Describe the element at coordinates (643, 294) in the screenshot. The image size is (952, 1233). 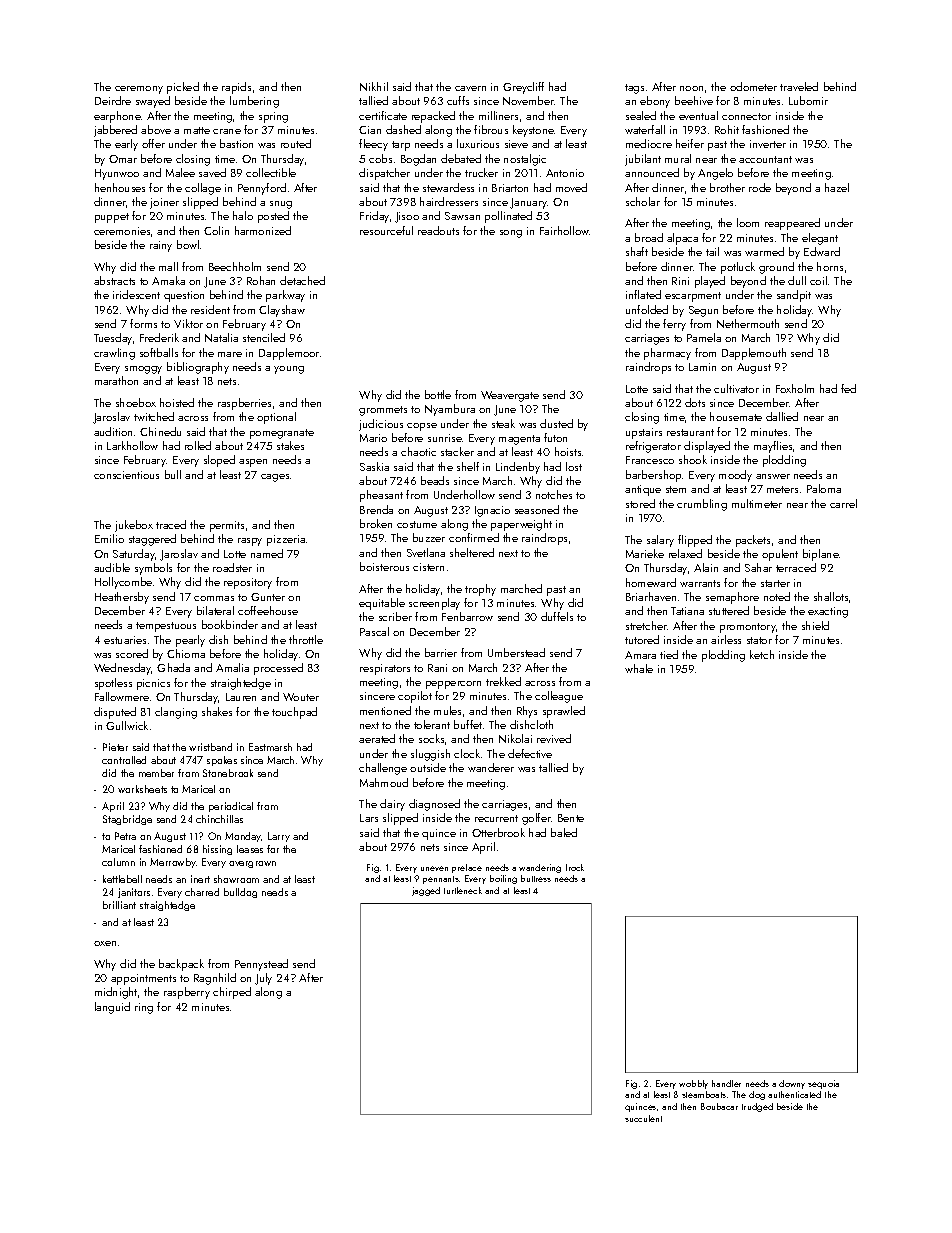
I see `inflated` at that location.
